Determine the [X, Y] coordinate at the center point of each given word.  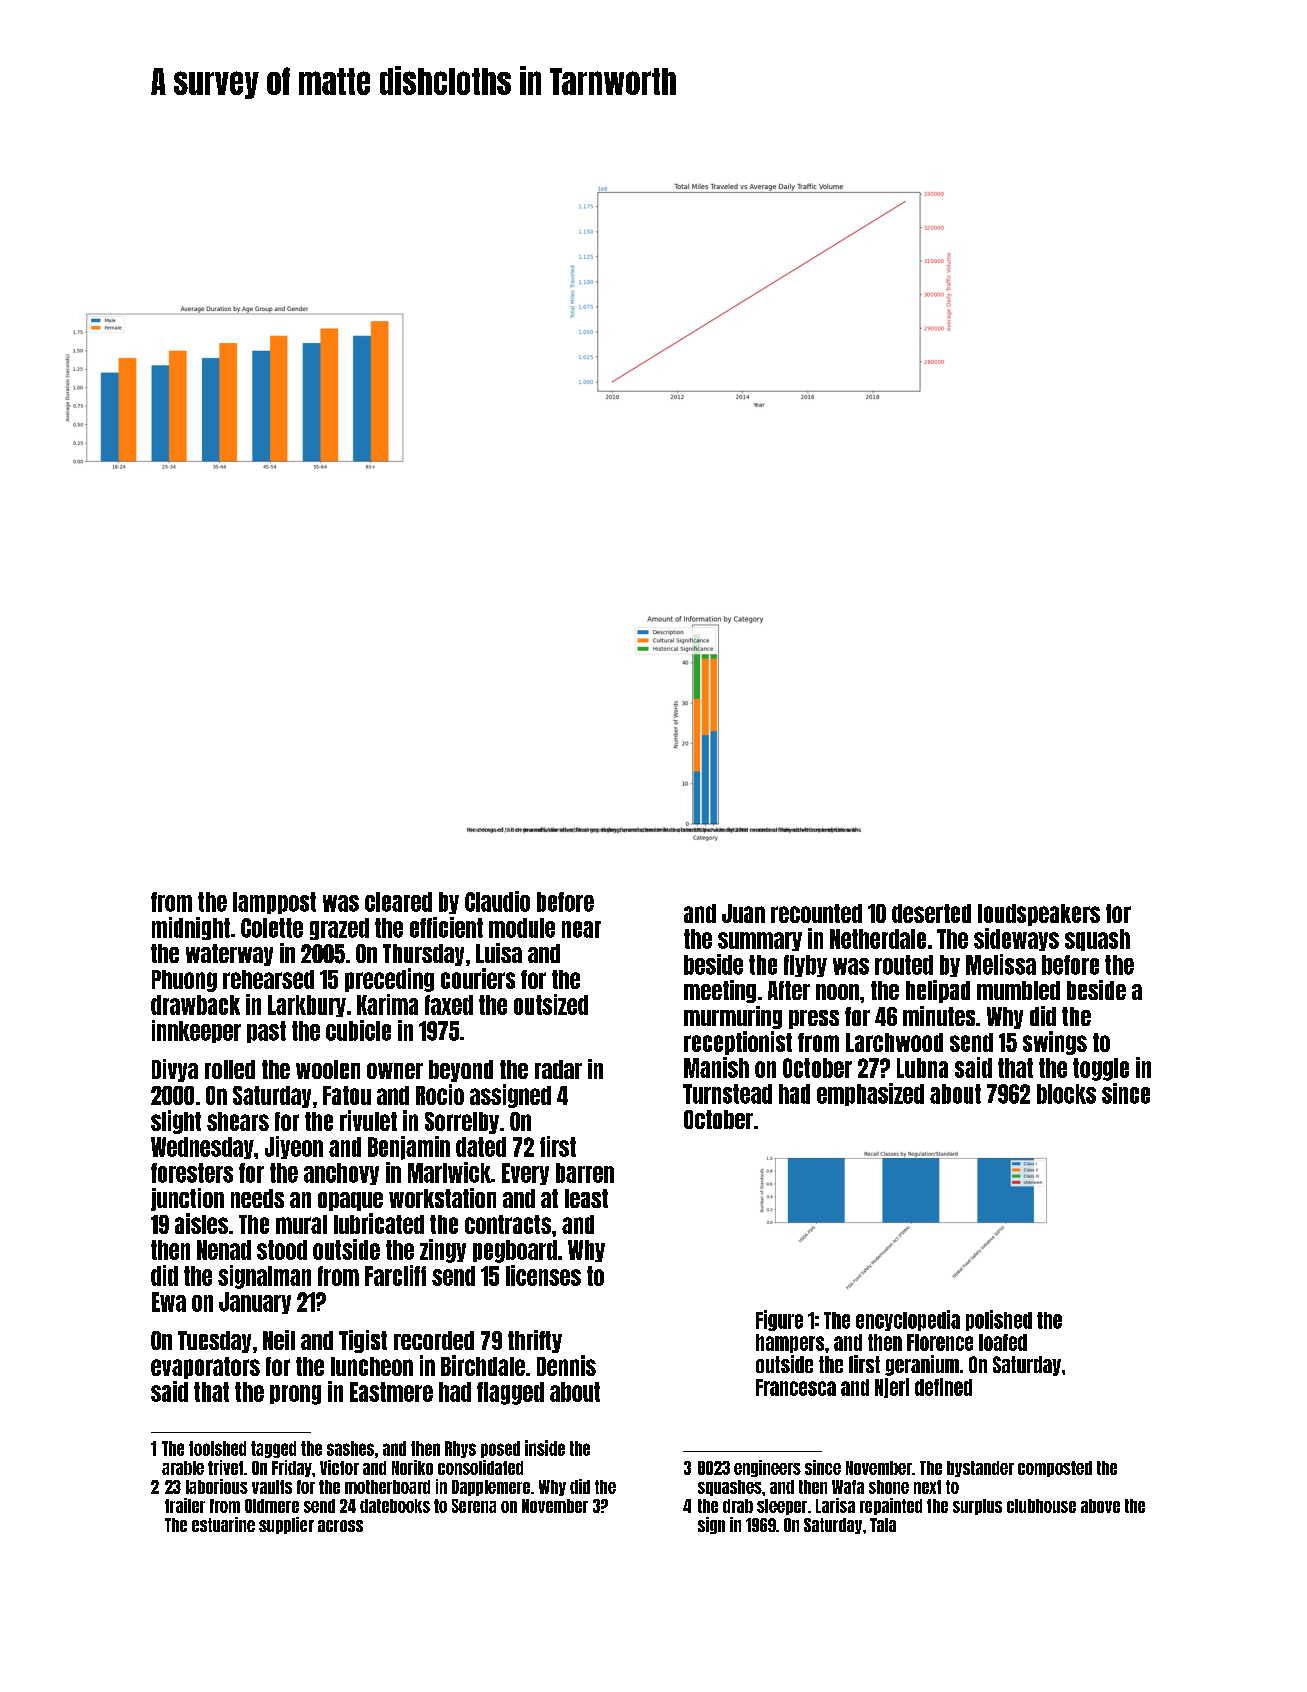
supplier [286, 1525]
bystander [980, 1469]
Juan [743, 913]
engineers [767, 1468]
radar [558, 1069]
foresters [192, 1173]
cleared [398, 902]
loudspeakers [1039, 915]
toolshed [217, 1448]
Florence [940, 1342]
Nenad [224, 1250]
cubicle [358, 1030]
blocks [1066, 1094]
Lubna [922, 1068]
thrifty [535, 1341]
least [586, 1198]
